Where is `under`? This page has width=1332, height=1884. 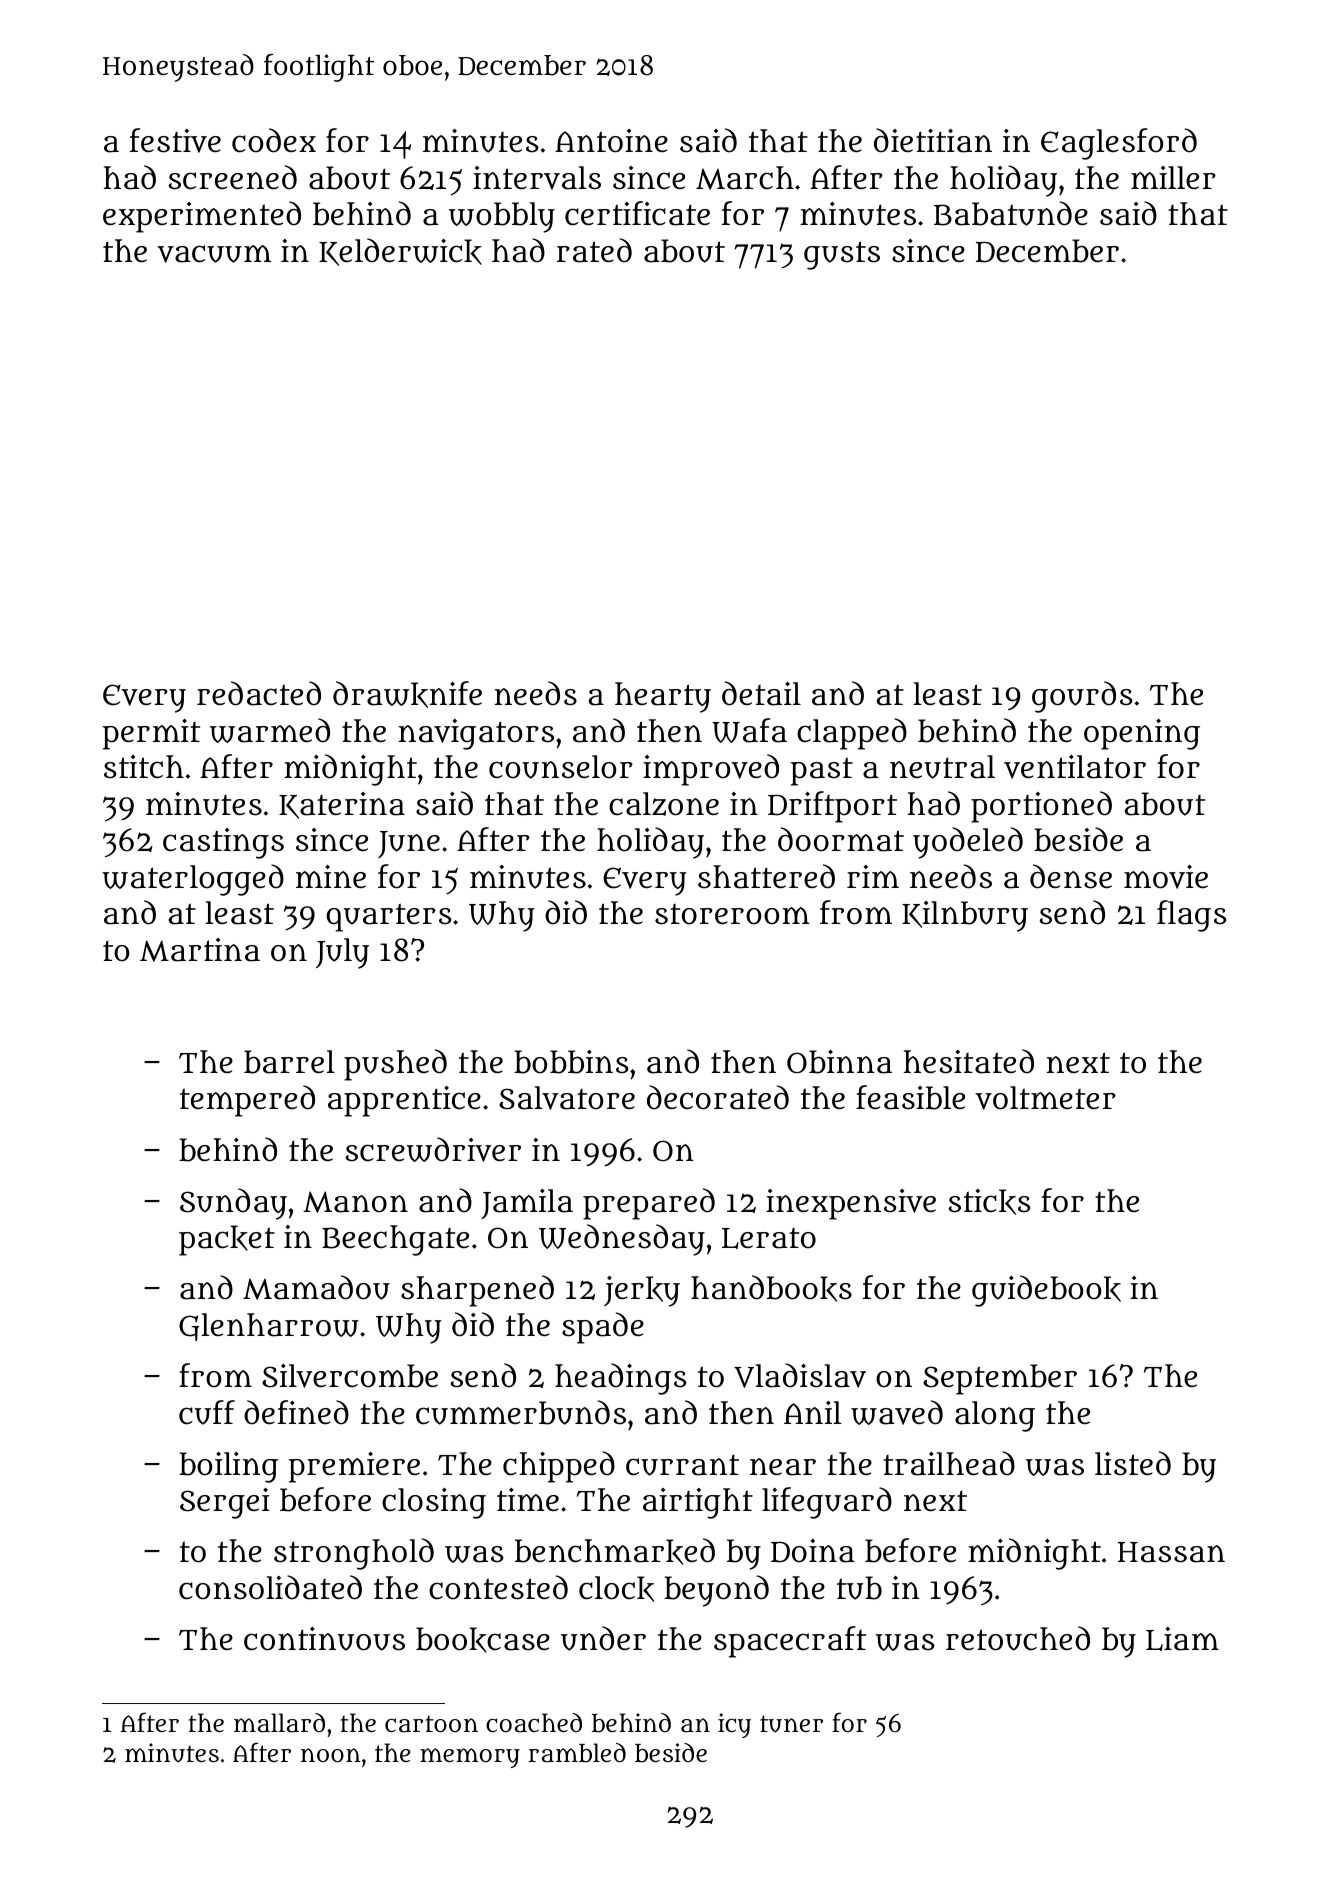 under is located at coordinates (603, 1638).
